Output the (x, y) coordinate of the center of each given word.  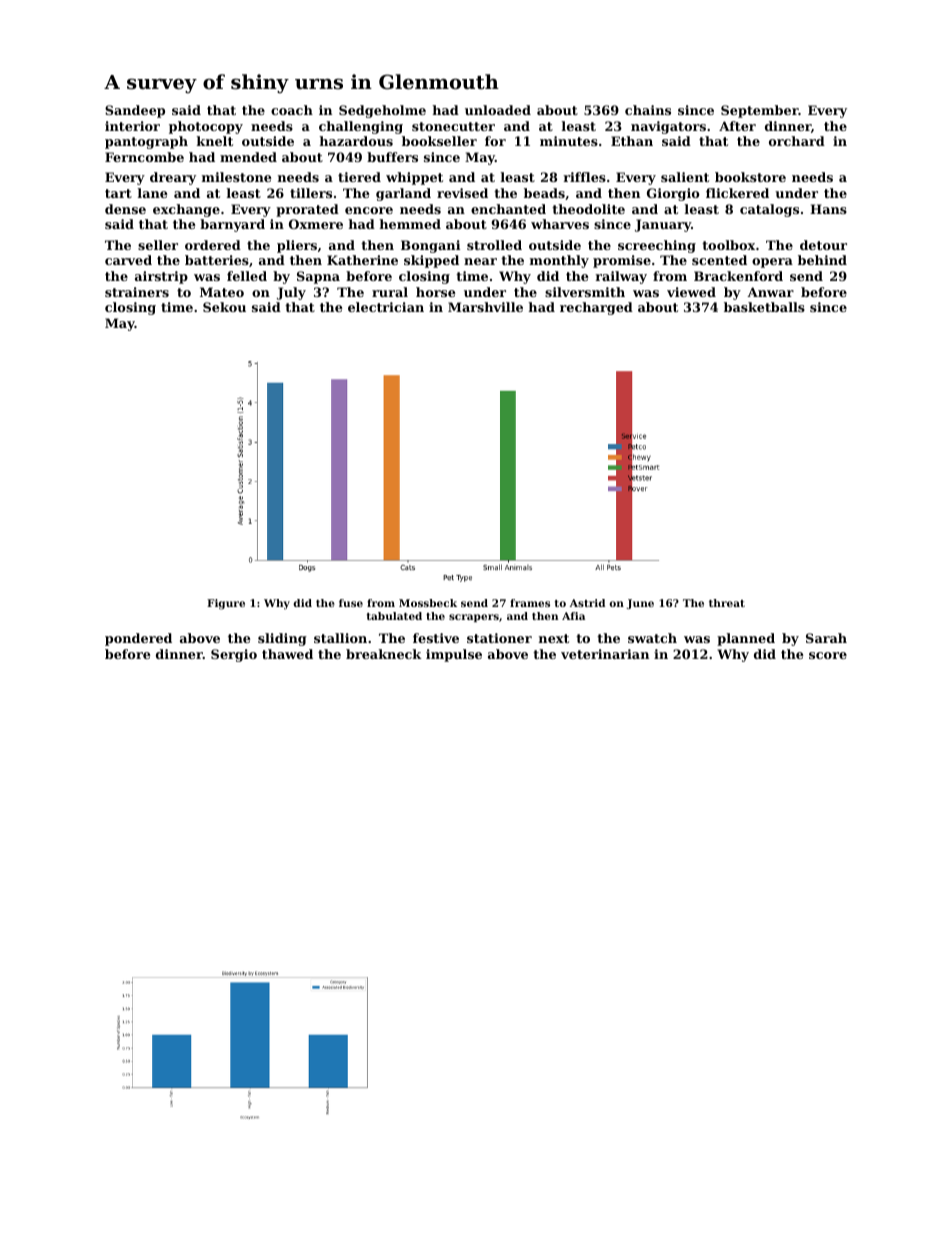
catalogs (769, 210)
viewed (691, 292)
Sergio (234, 655)
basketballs (764, 307)
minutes (569, 141)
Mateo (222, 292)
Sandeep (135, 111)
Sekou (224, 307)
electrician (386, 307)
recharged (596, 308)
